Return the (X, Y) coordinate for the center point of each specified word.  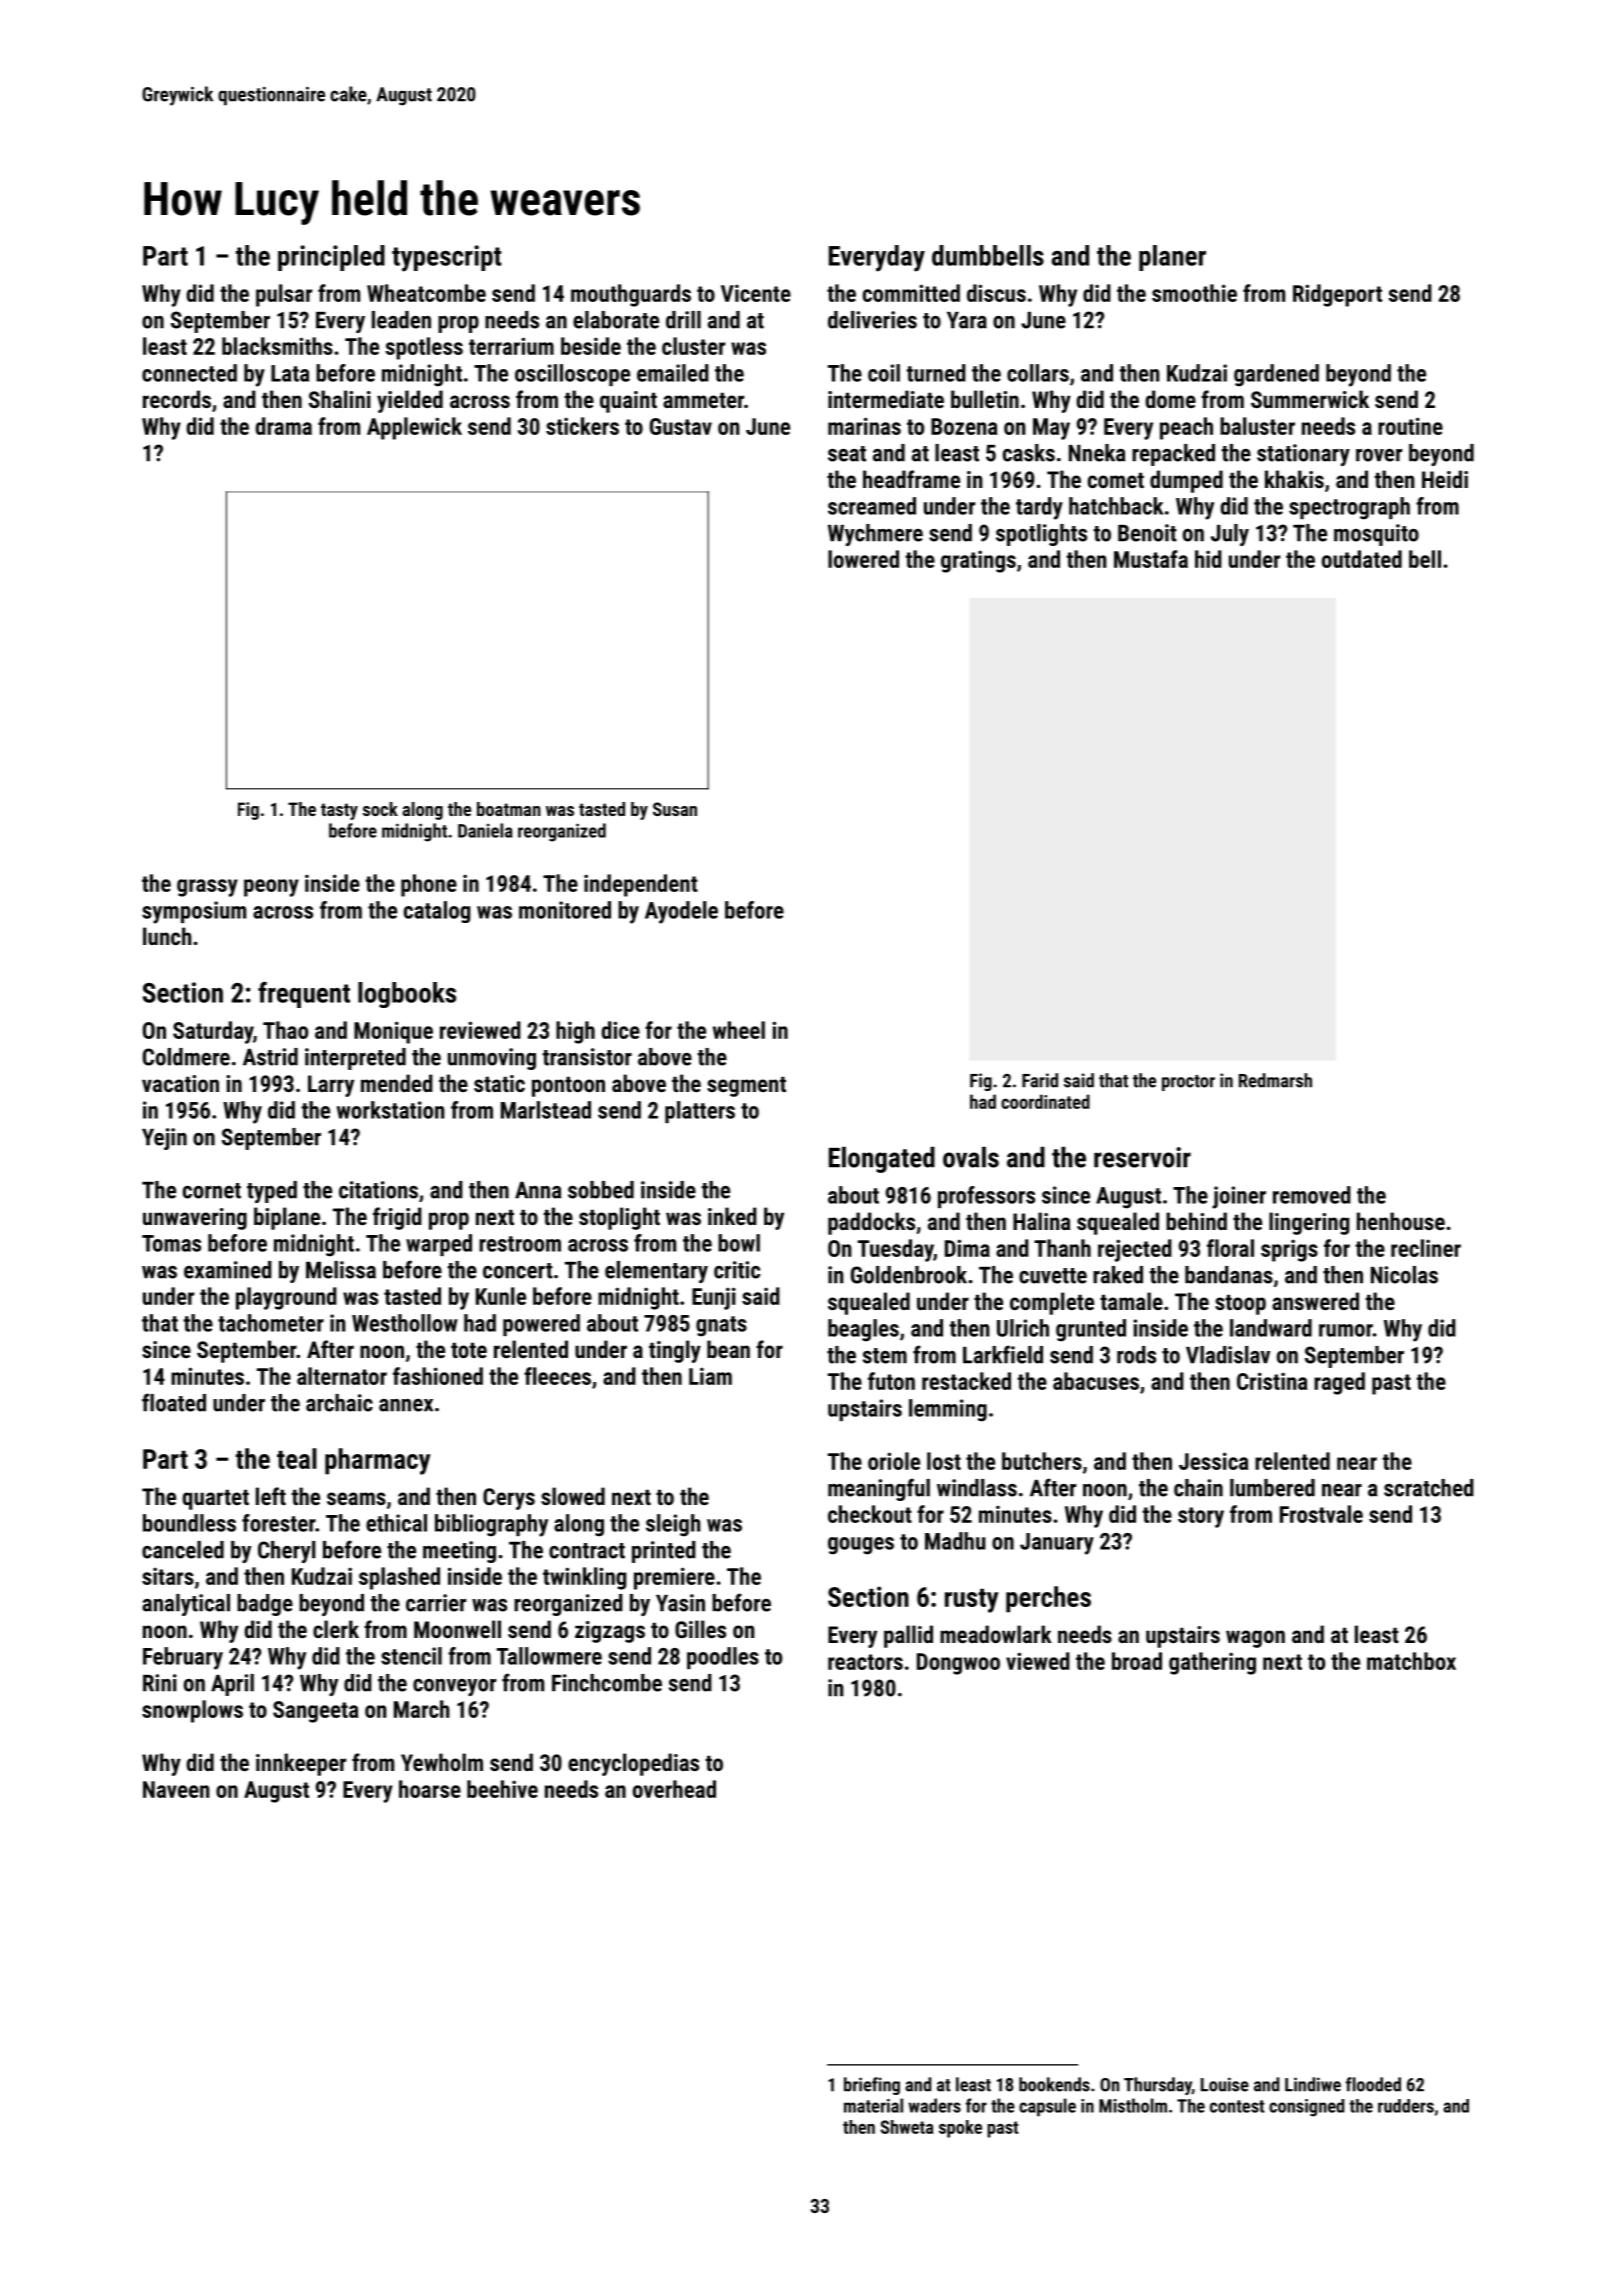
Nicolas (1404, 1275)
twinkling (584, 1578)
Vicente (756, 293)
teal (297, 1458)
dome (1170, 399)
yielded (410, 401)
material (873, 2105)
